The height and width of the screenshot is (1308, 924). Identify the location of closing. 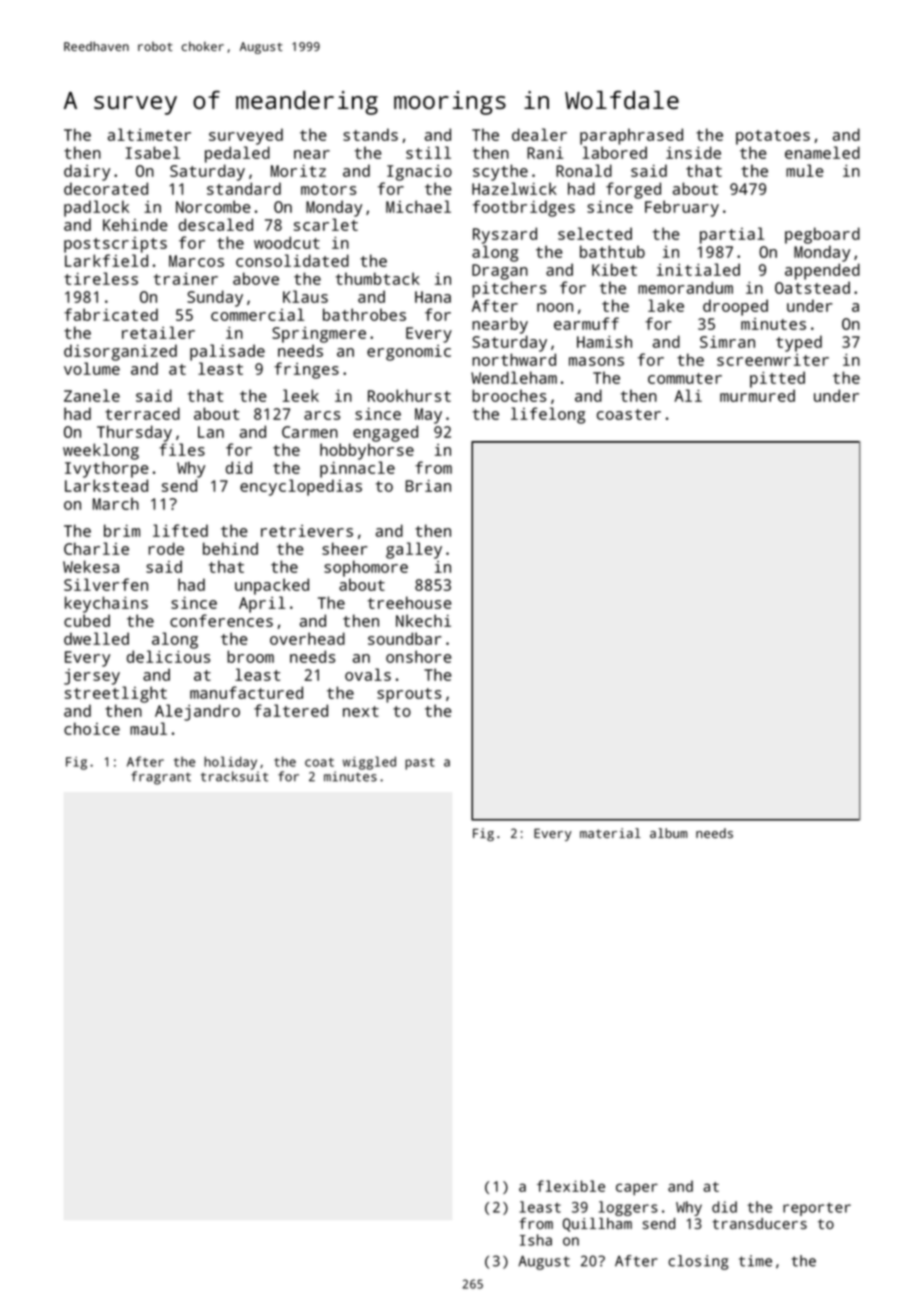
(698, 1262).
